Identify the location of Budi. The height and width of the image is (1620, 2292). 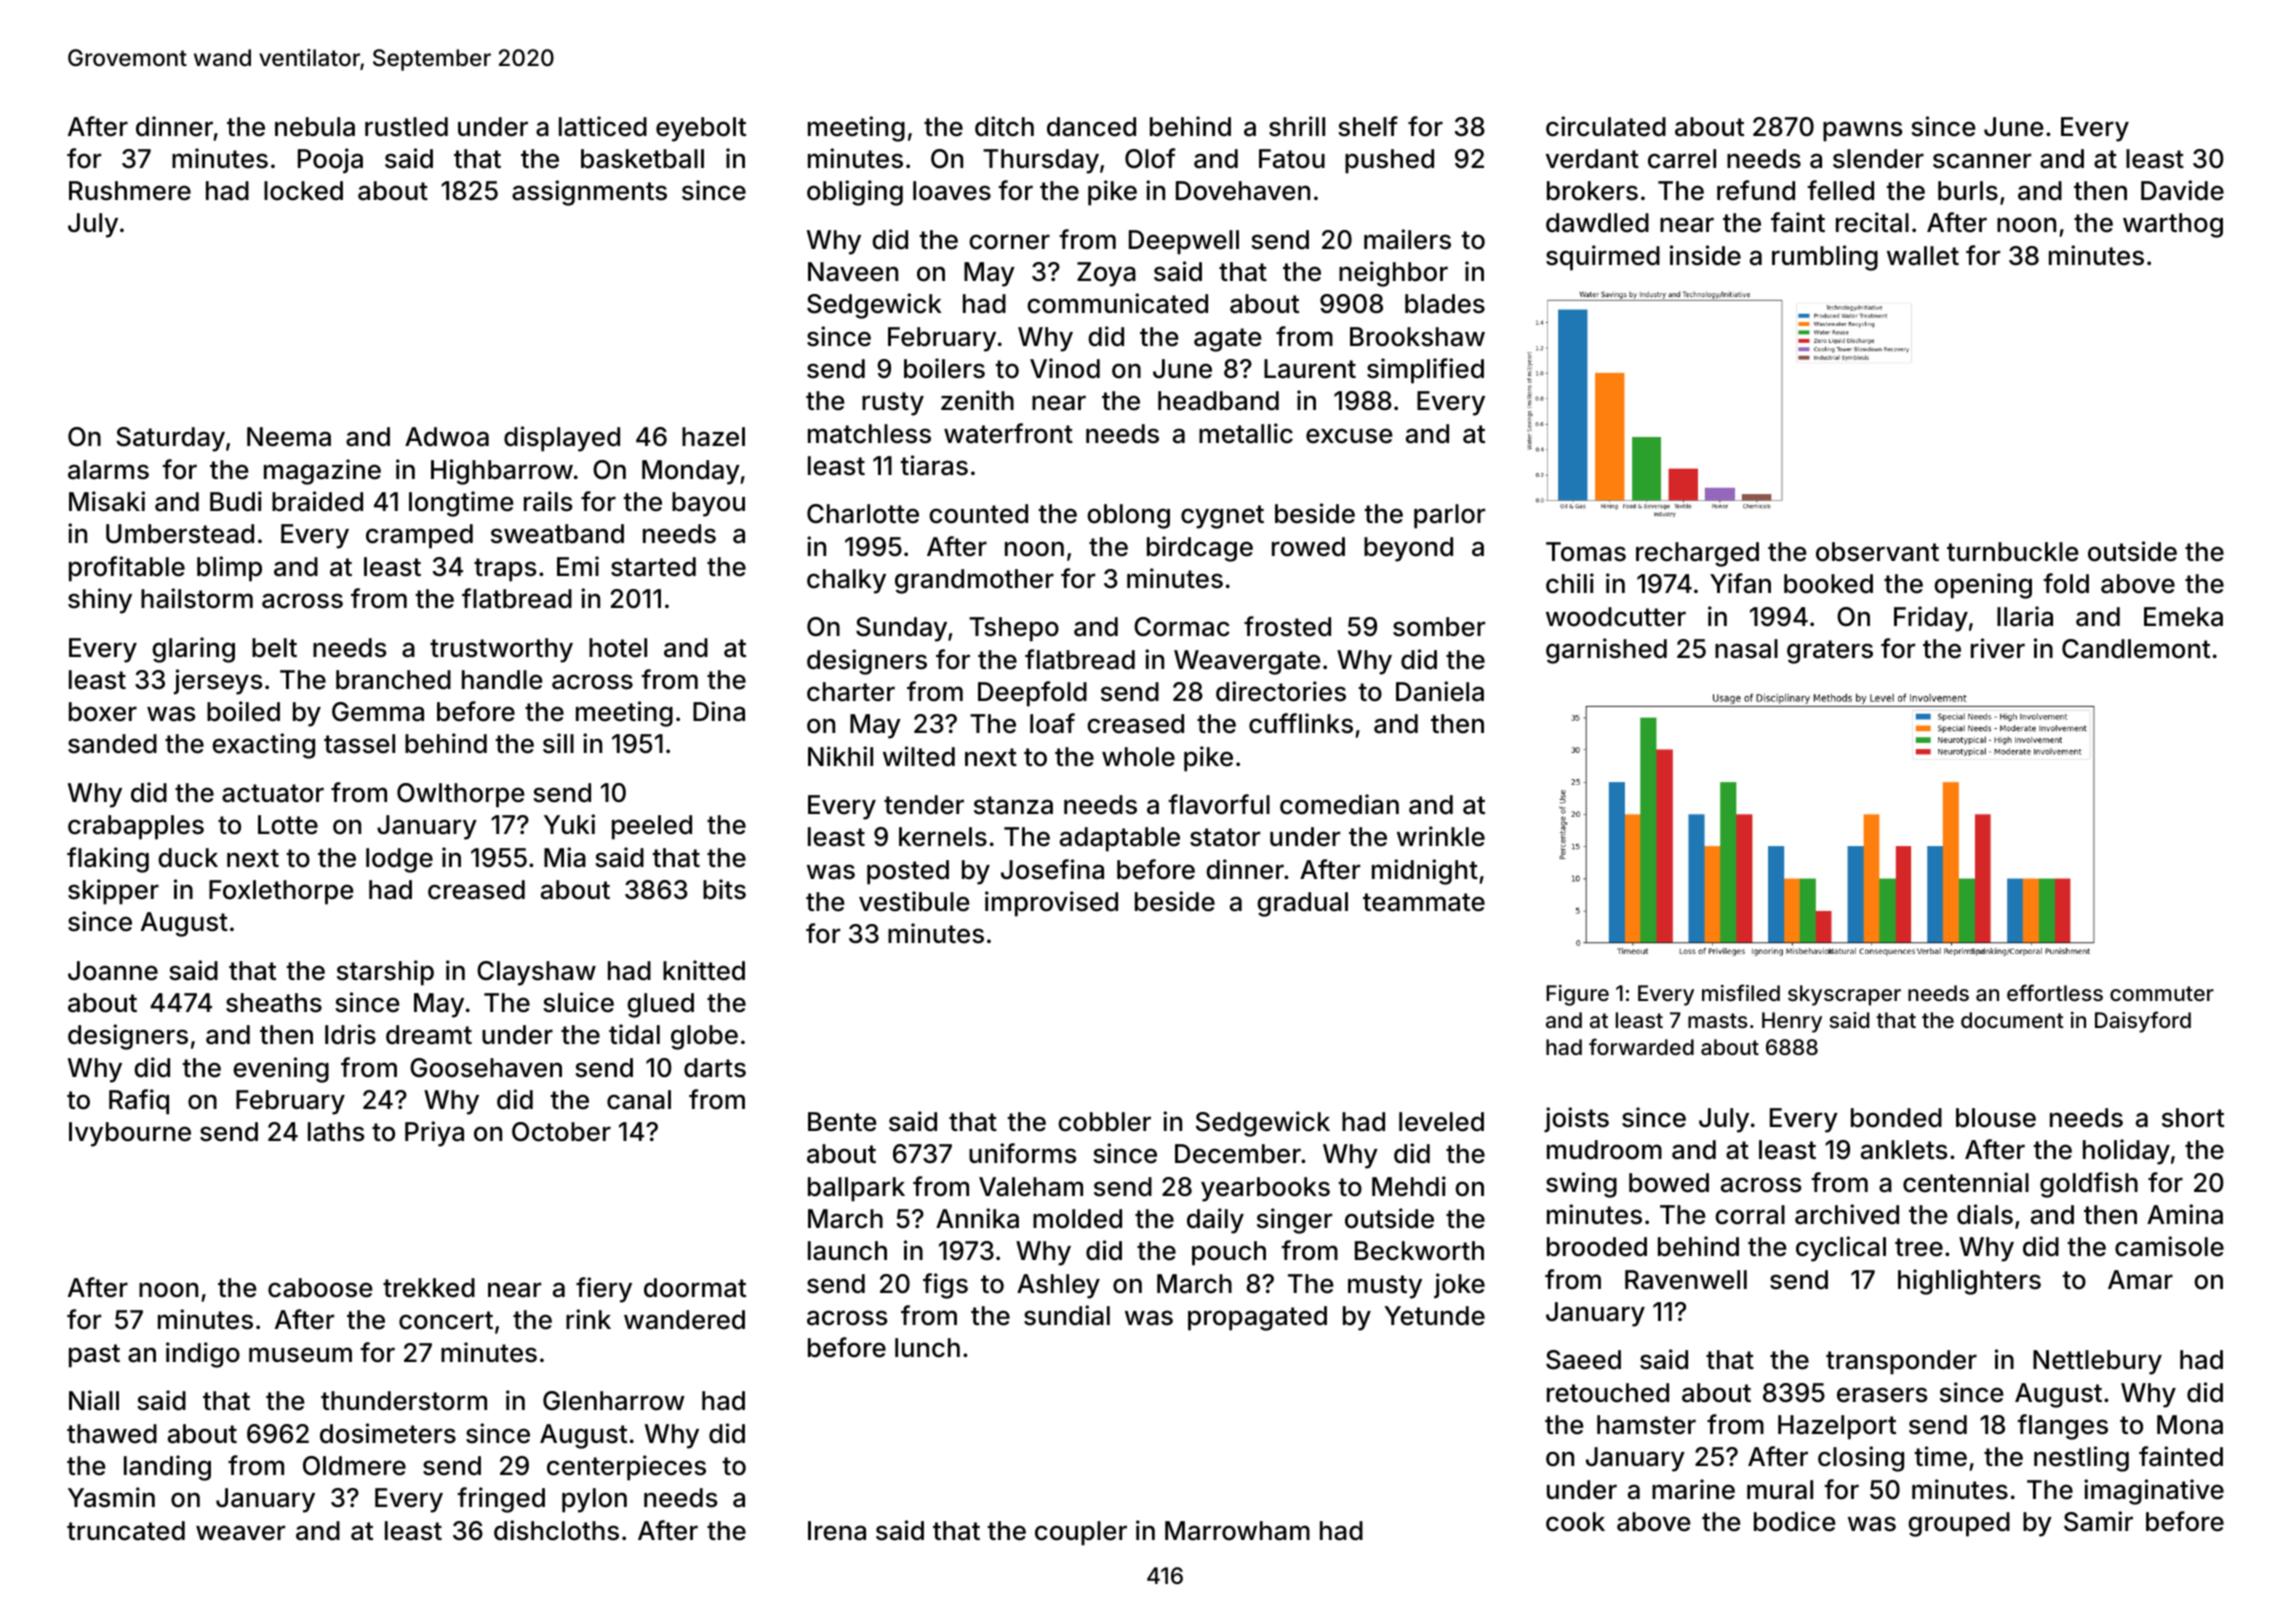
(236, 501).
